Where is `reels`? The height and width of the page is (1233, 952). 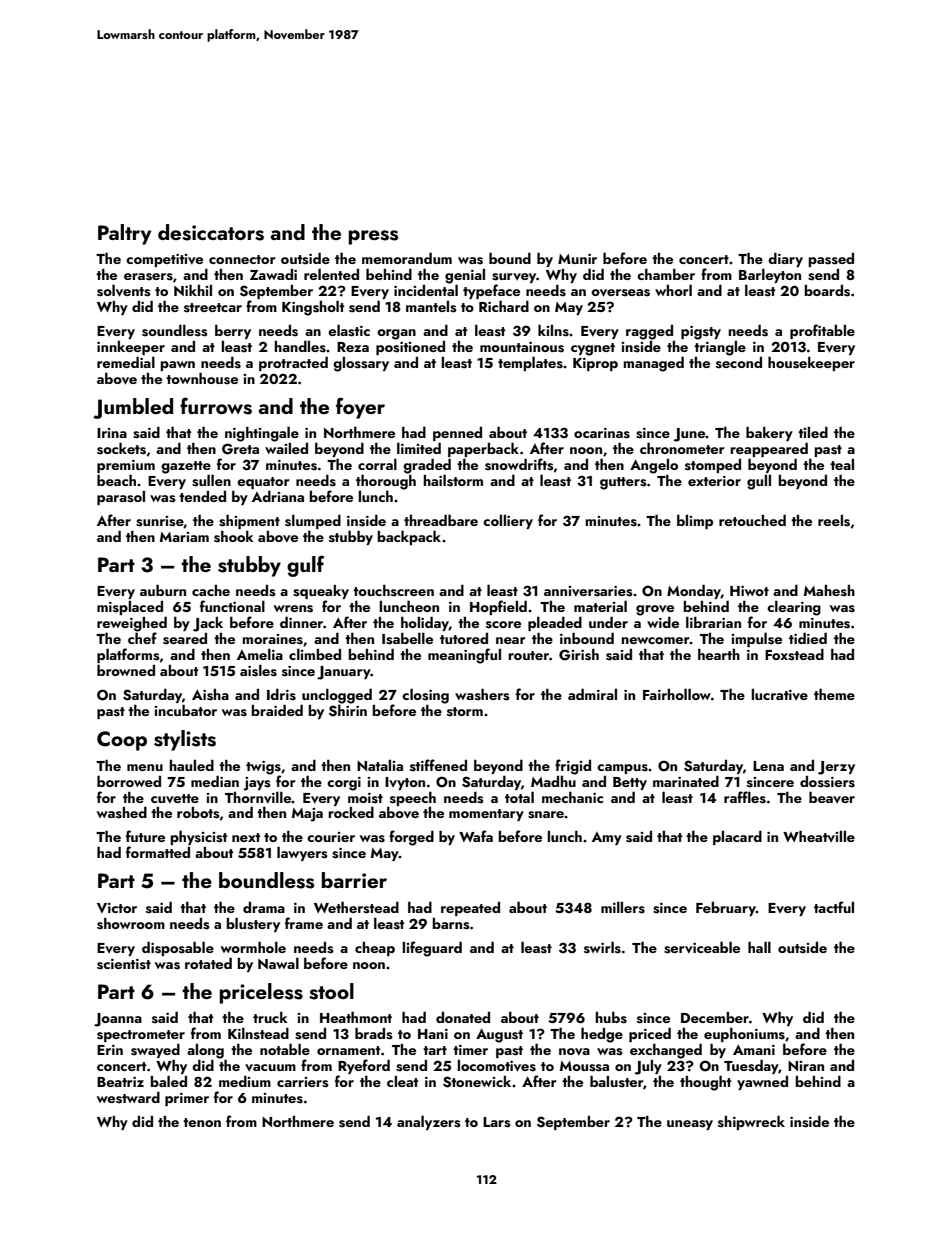
reels is located at coordinates (834, 521).
